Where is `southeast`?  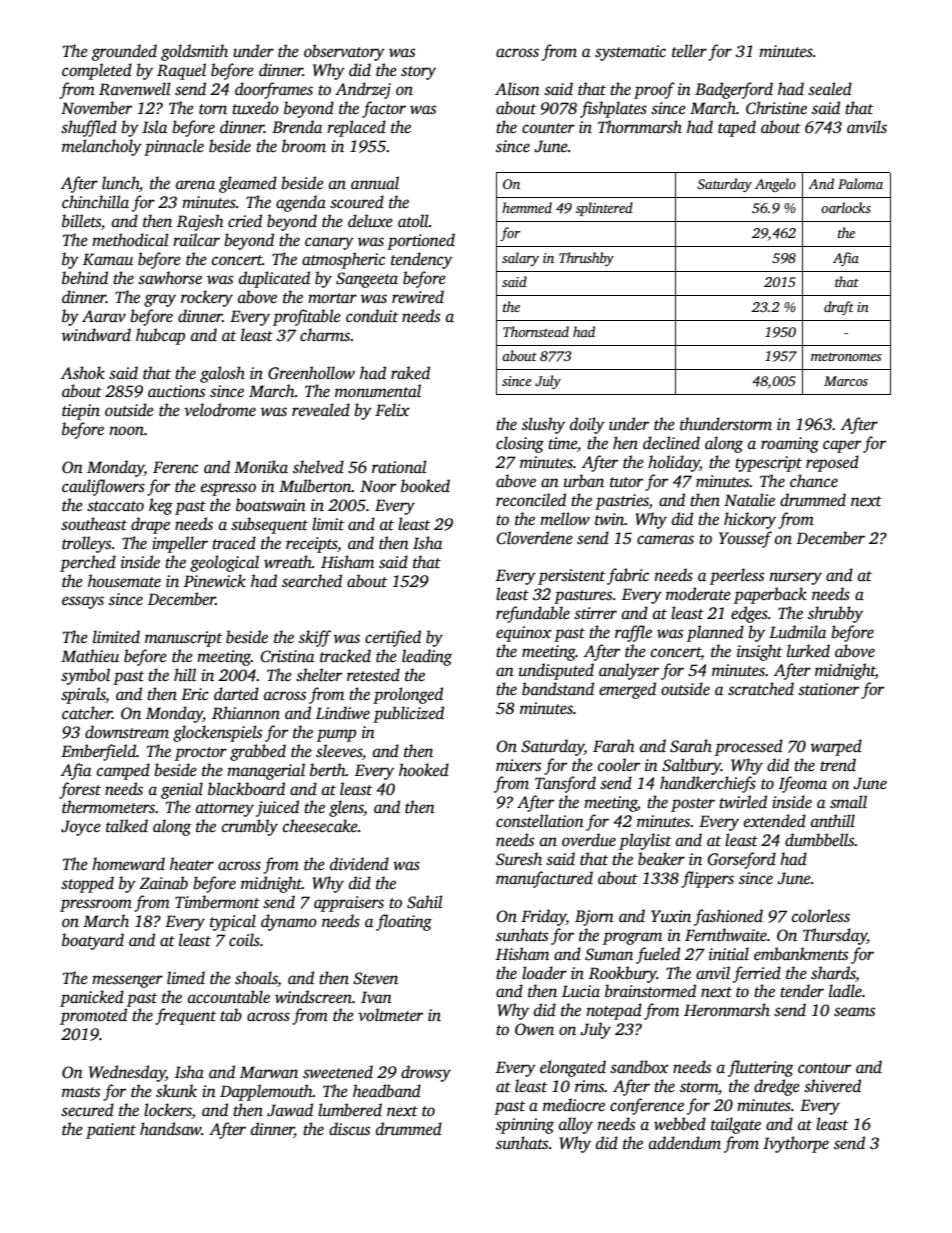
southeast is located at coordinates (94, 524).
